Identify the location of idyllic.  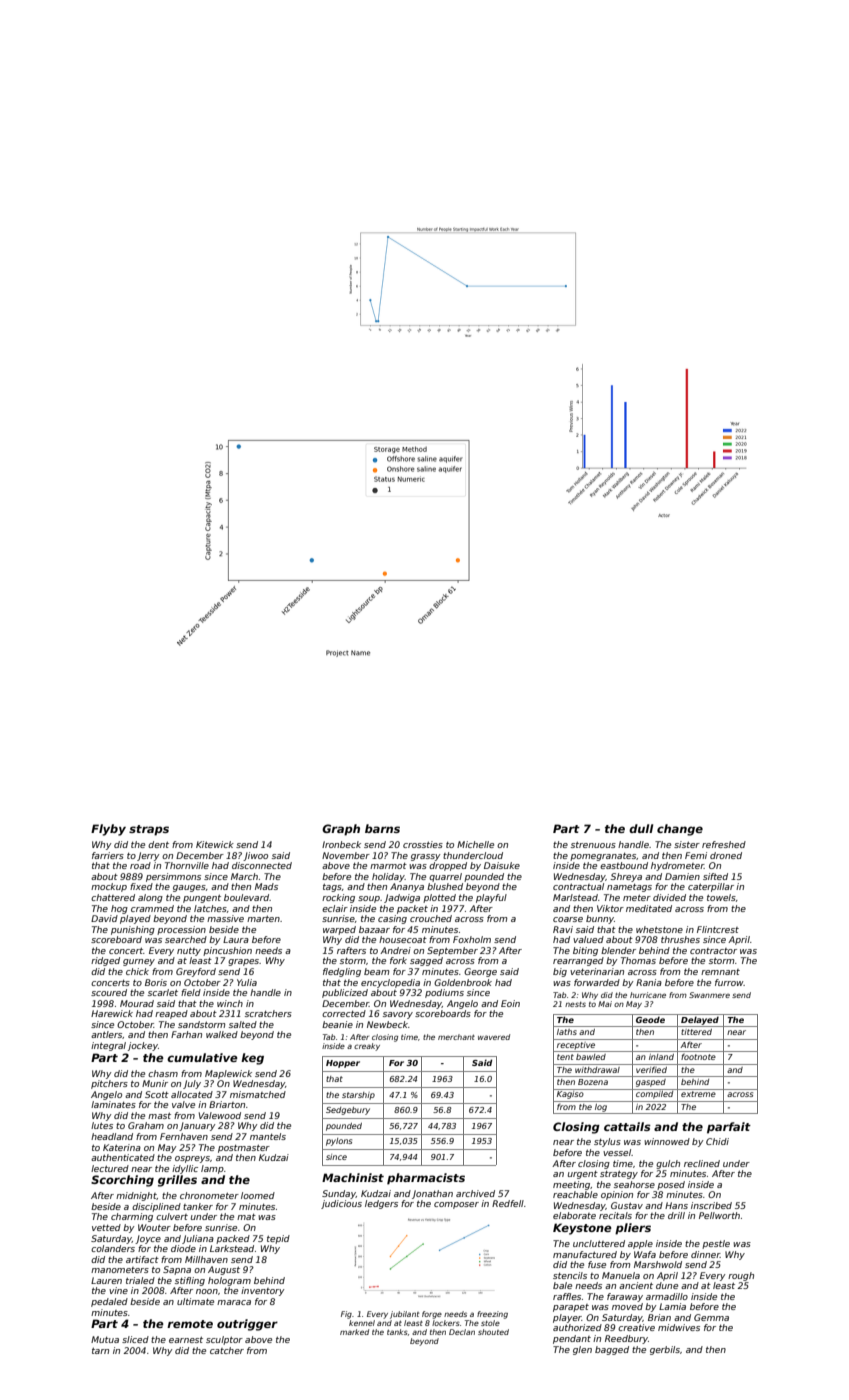
(185, 1169).
